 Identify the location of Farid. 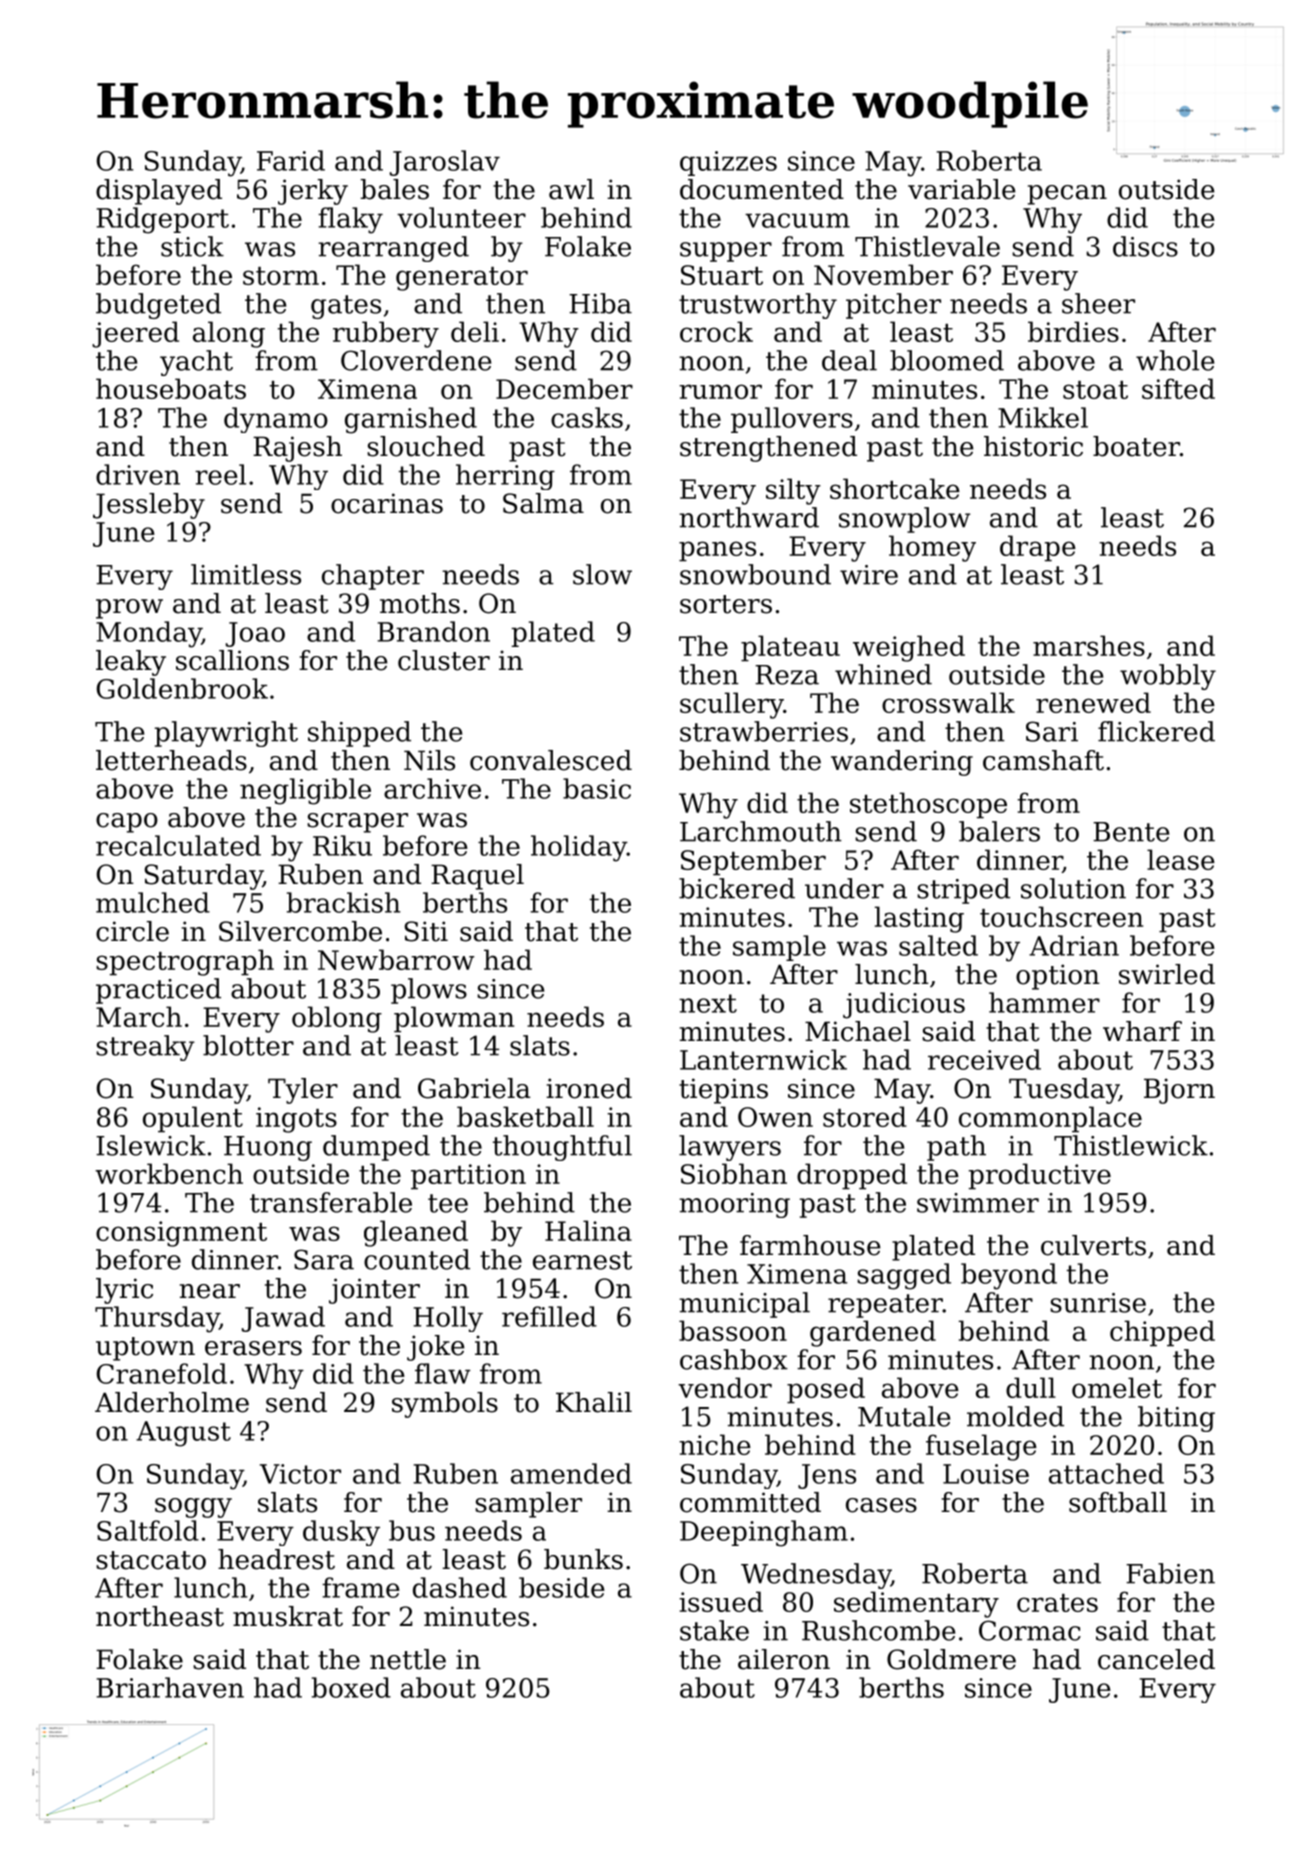
(291, 160).
